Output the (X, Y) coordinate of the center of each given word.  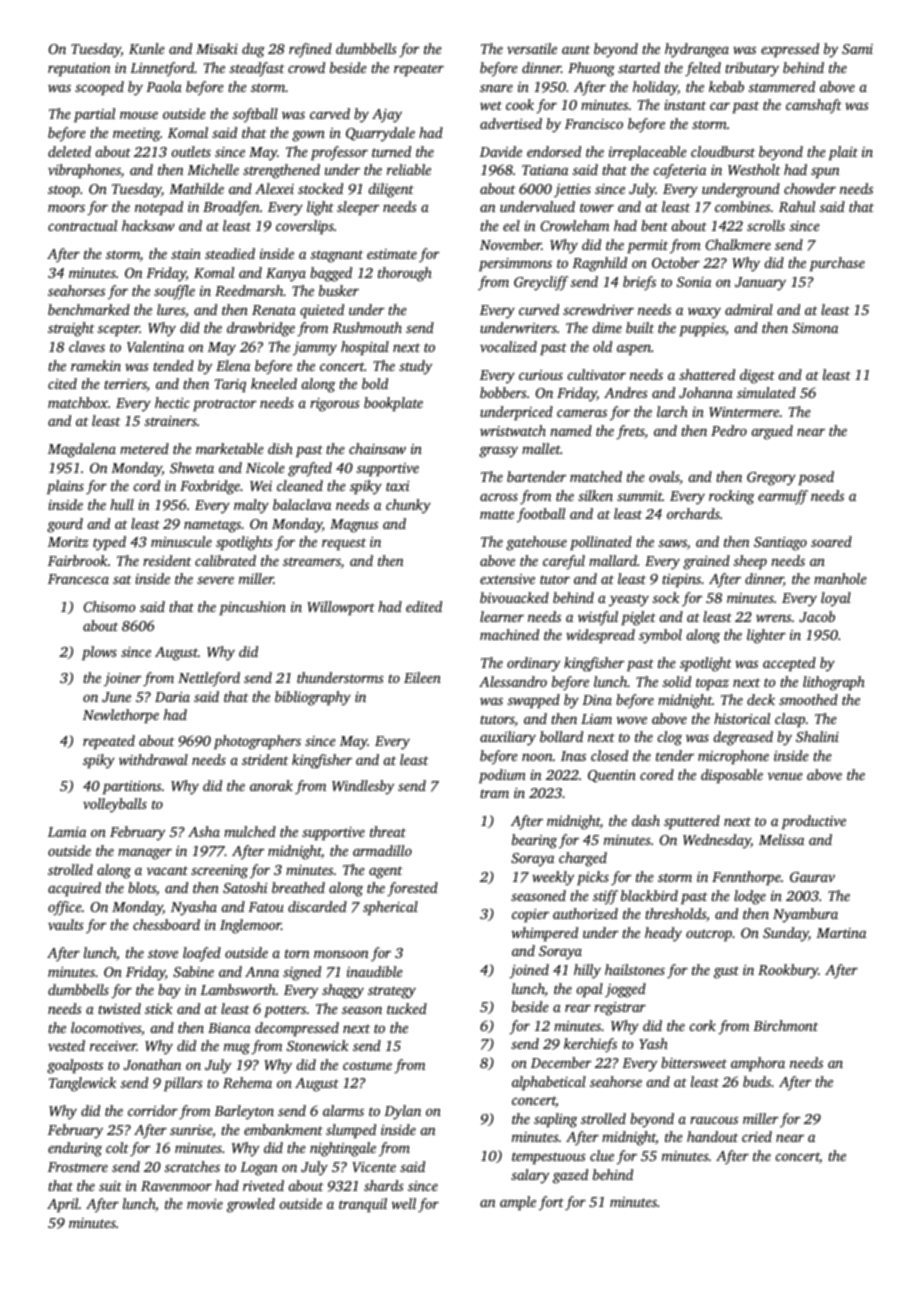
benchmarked (89, 309)
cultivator (596, 374)
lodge (750, 897)
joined (529, 971)
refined (310, 50)
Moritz (68, 542)
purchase (837, 264)
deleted (69, 151)
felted (703, 69)
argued (772, 432)
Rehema (247, 1082)
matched (596, 476)
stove (163, 953)
